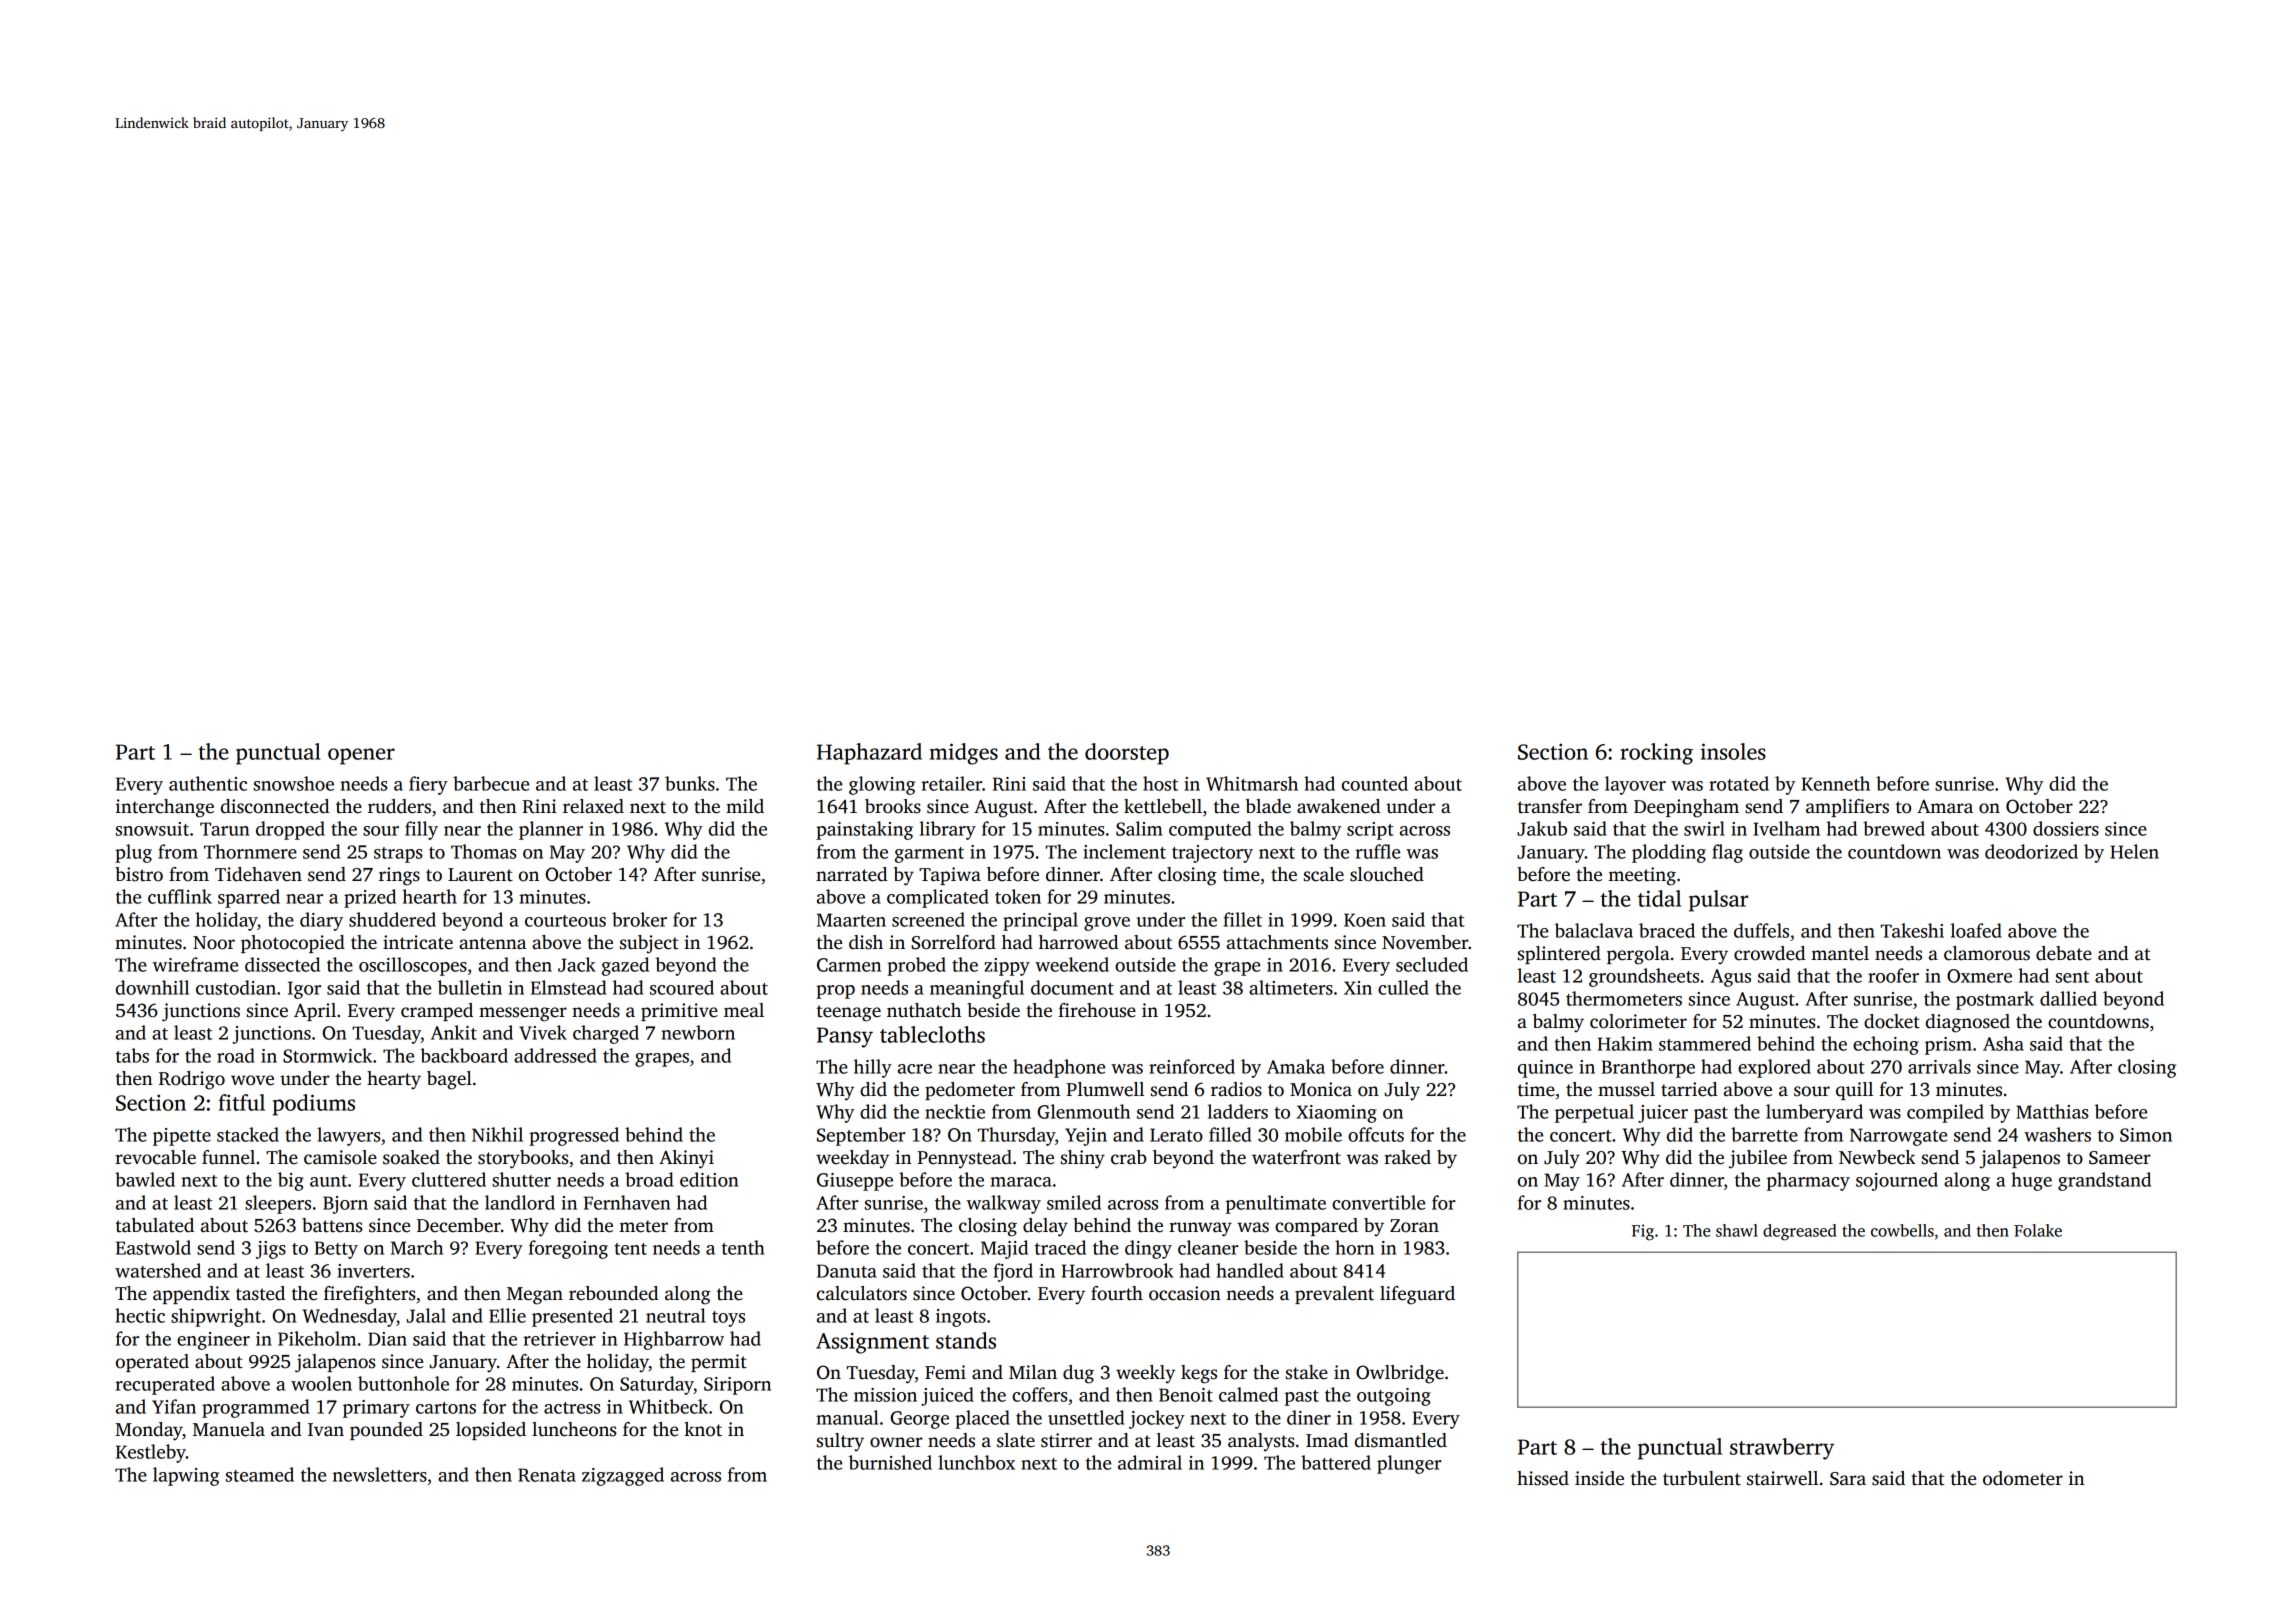 This document has height=1620, width=2292. I want to click on cowbells, so click(1902, 1230).
